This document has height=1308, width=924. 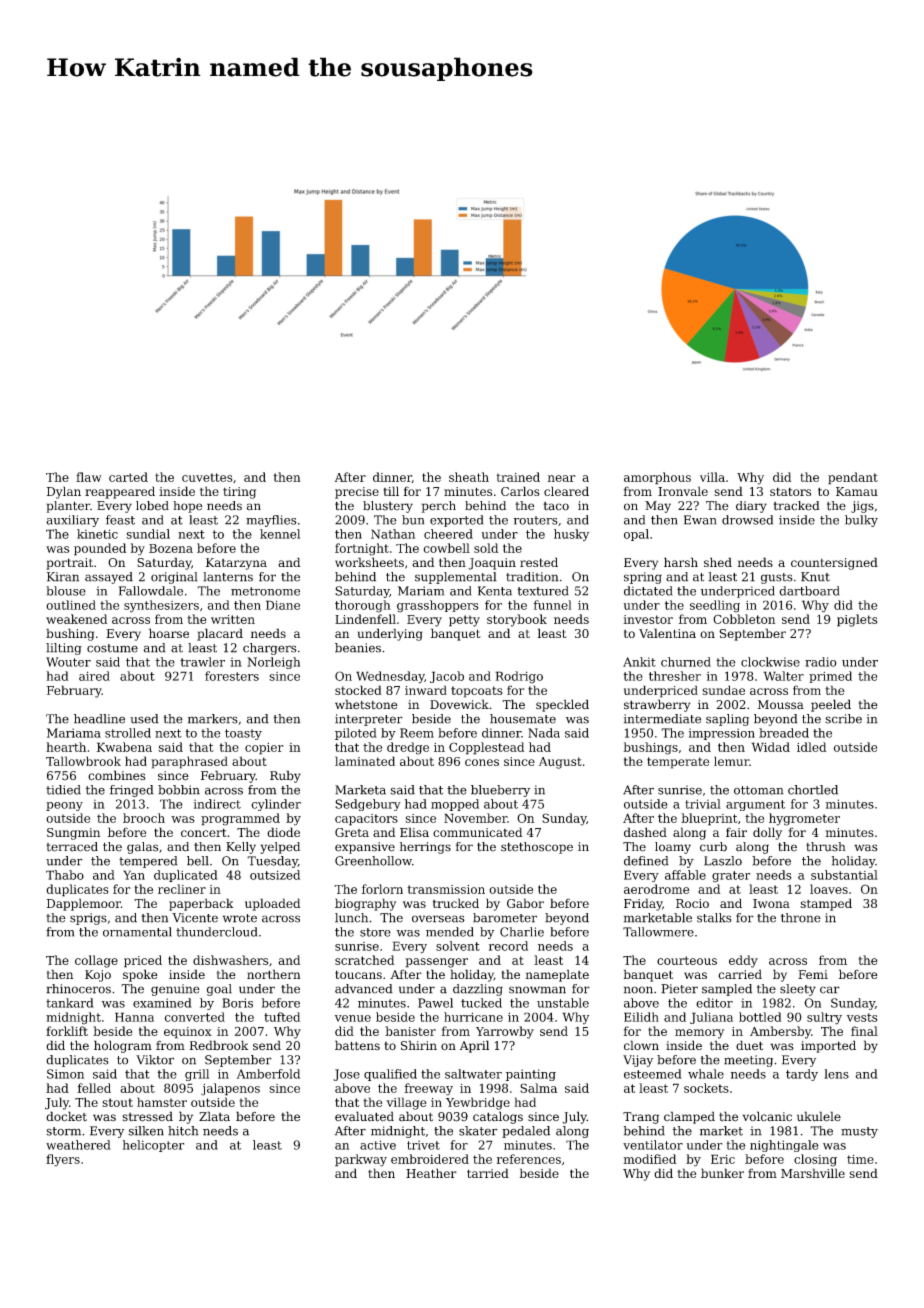 What do you see at coordinates (351, 918) in the document?
I see `lunch` at bounding box center [351, 918].
